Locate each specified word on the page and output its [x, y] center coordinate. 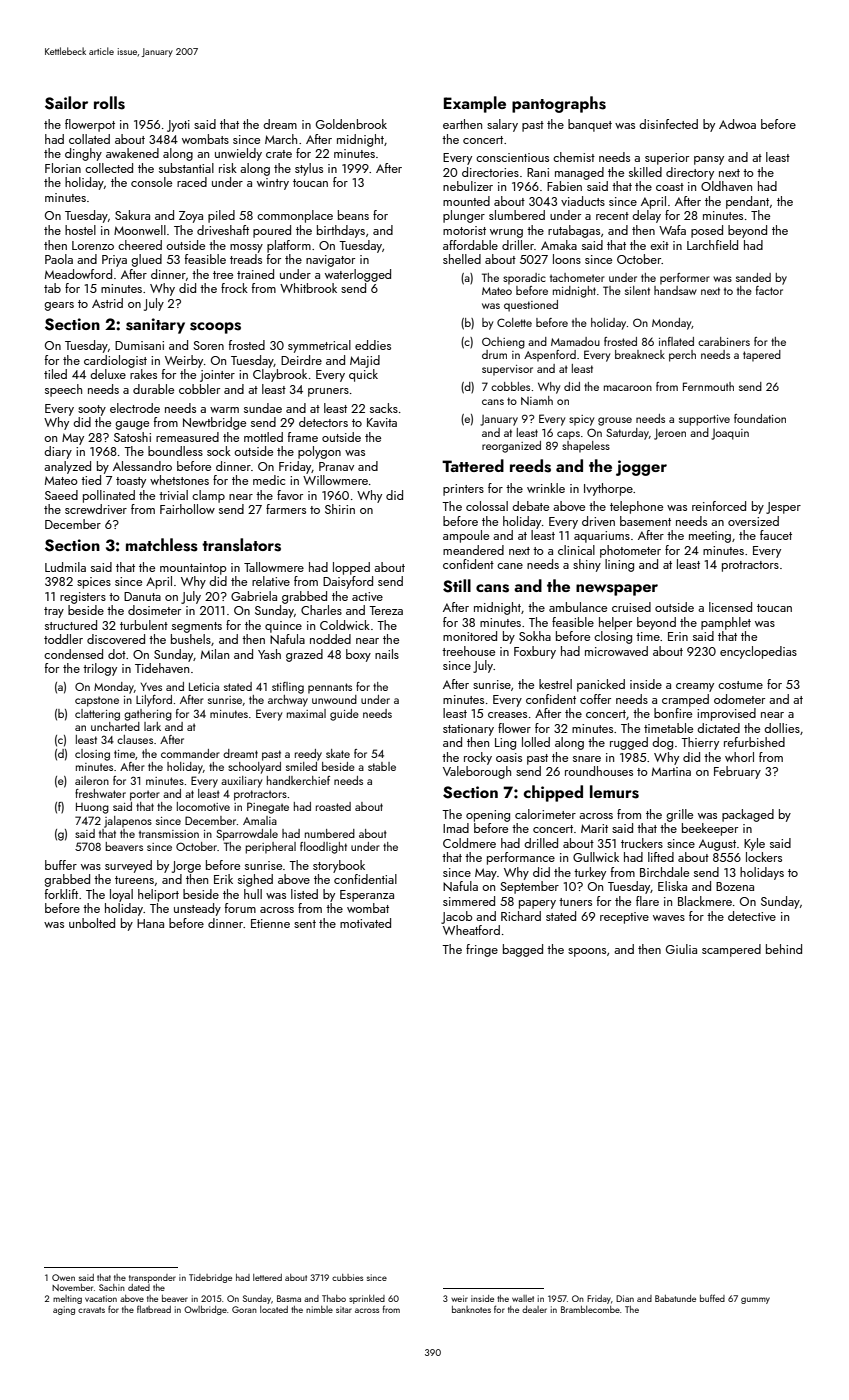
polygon [319, 452]
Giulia [681, 949]
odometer [739, 699]
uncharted [115, 726]
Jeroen [670, 434]
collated [89, 139]
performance [521, 858]
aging [64, 1310]
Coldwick [345, 625]
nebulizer [468, 186]
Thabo [334, 1298]
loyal [121, 895]
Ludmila [65, 567]
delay [646, 216]
